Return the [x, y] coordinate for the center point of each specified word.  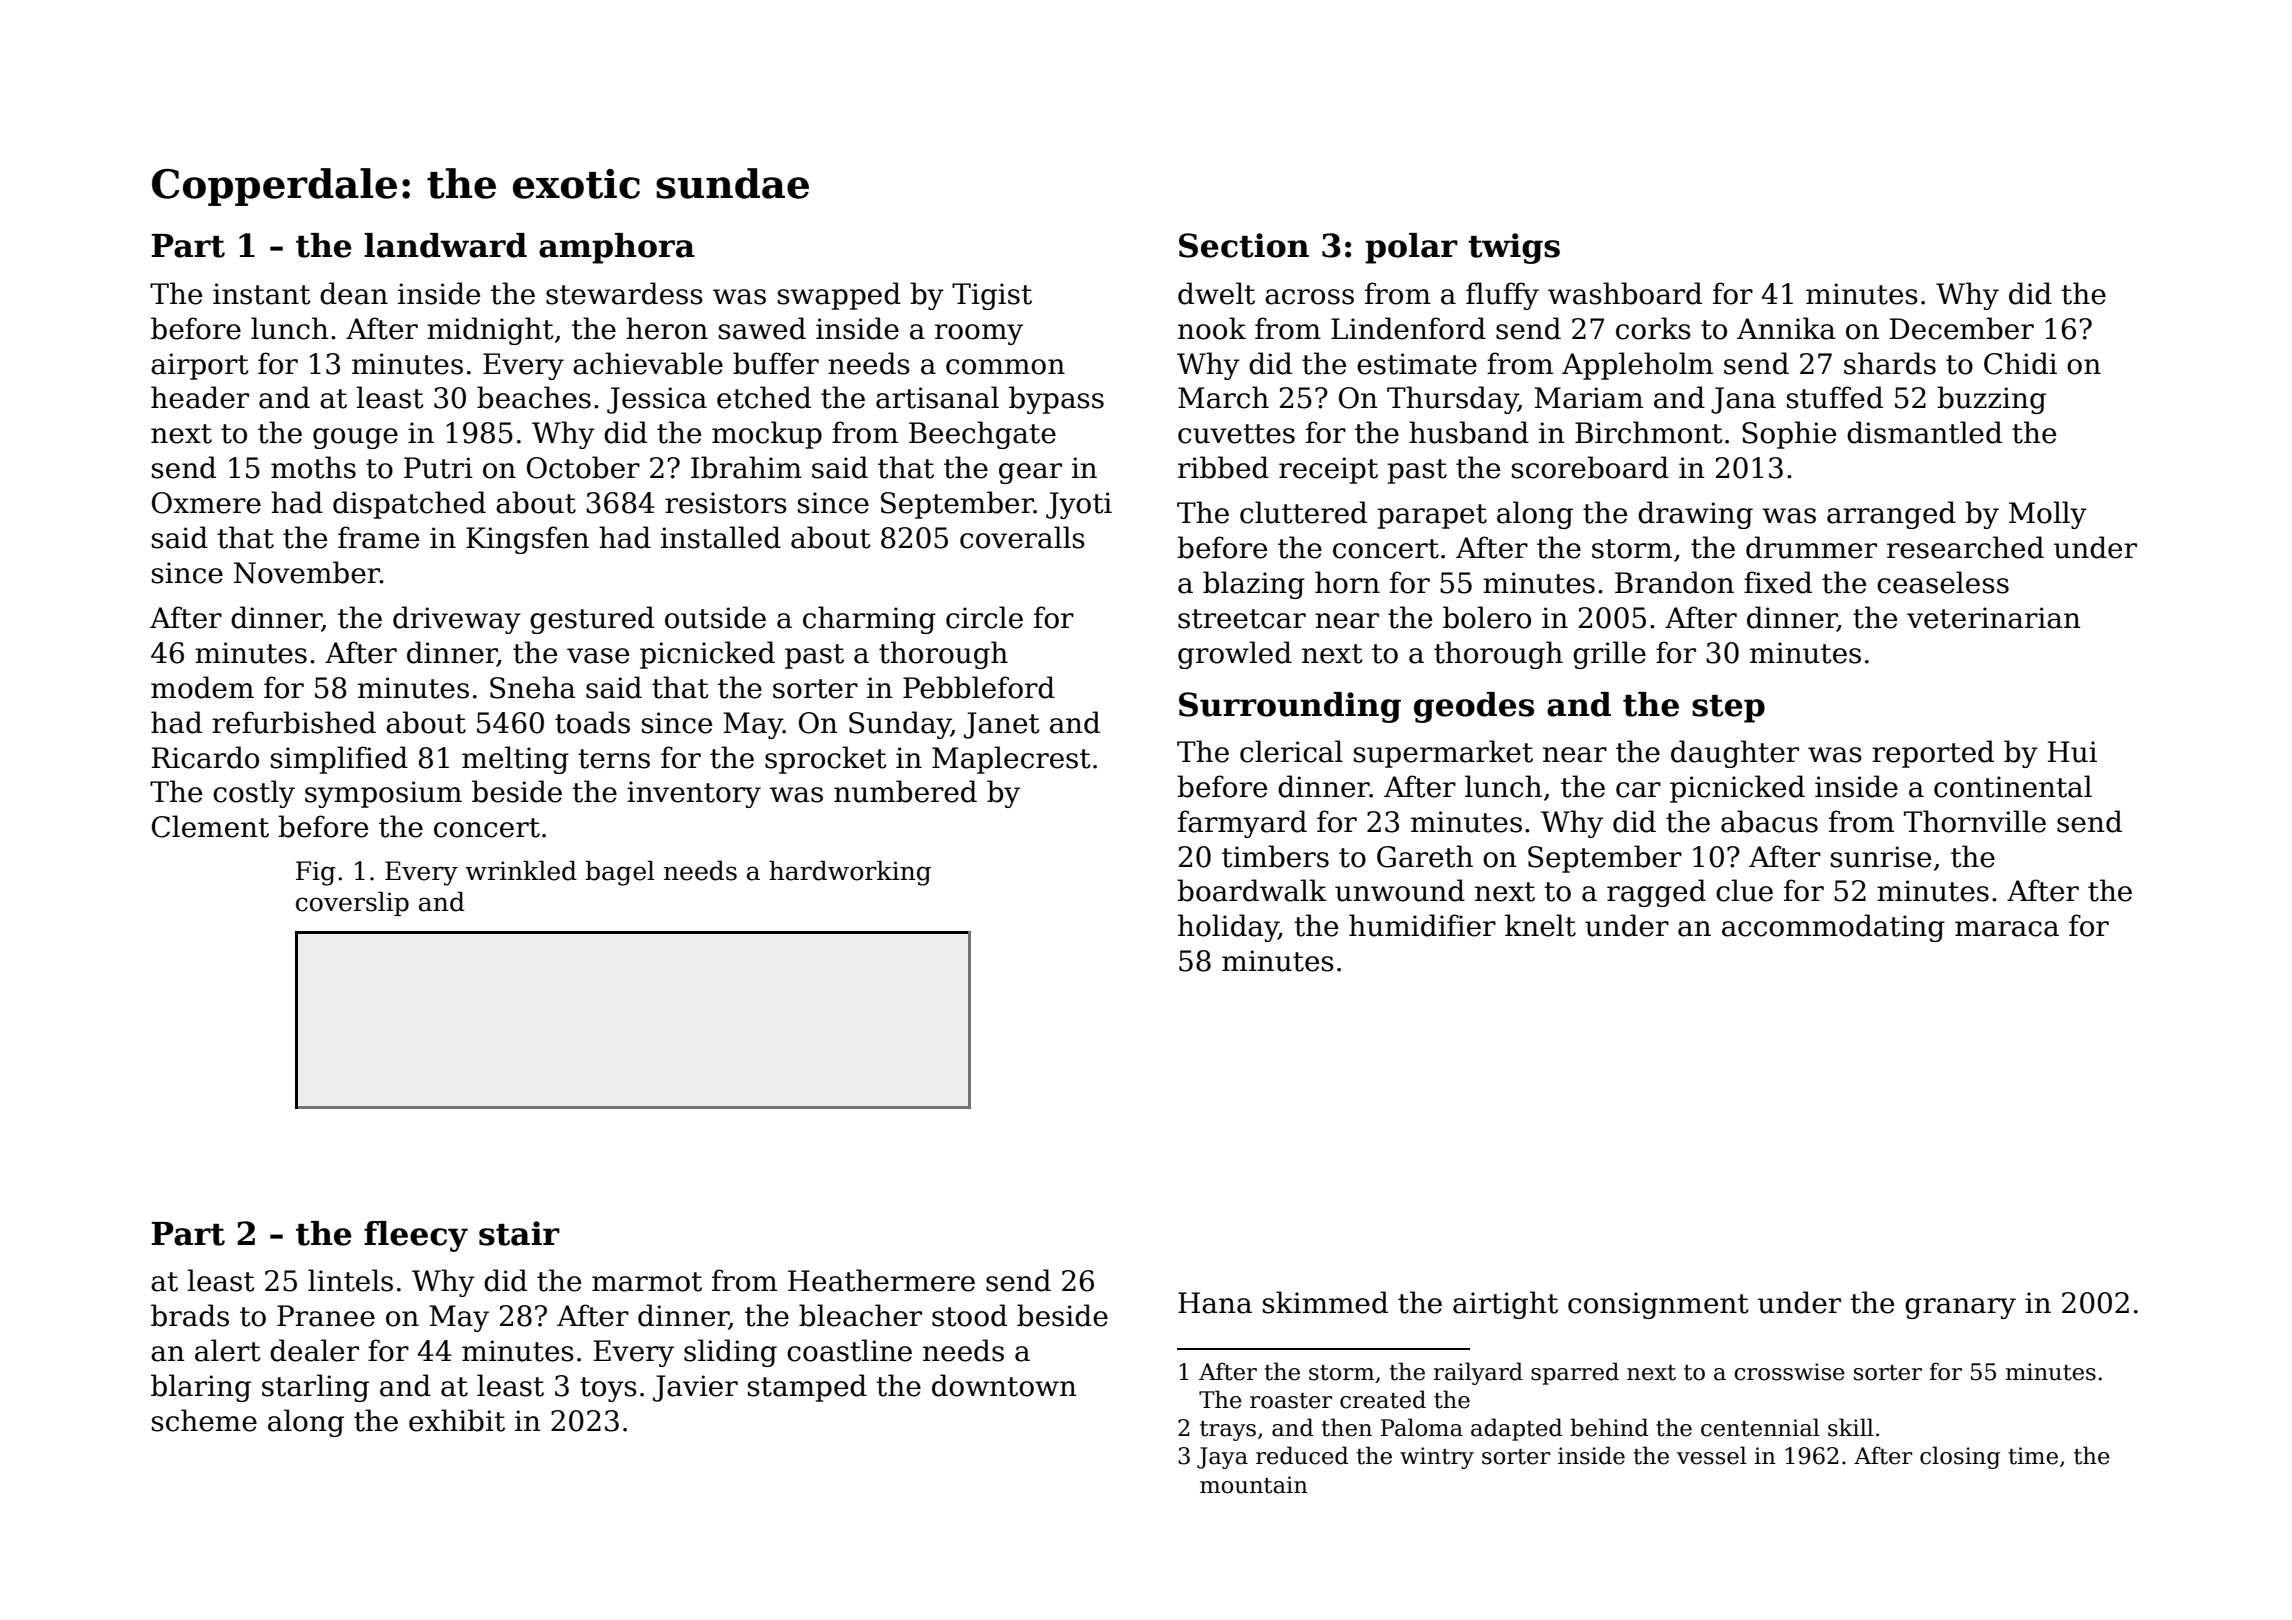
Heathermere [881, 1280]
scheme [204, 1420]
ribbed [1223, 467]
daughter [1735, 754]
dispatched [409, 505]
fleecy [416, 1236]
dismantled [1924, 432]
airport [200, 366]
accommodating [1833, 928]
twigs [1514, 248]
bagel [620, 873]
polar [1411, 248]
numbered [905, 791]
